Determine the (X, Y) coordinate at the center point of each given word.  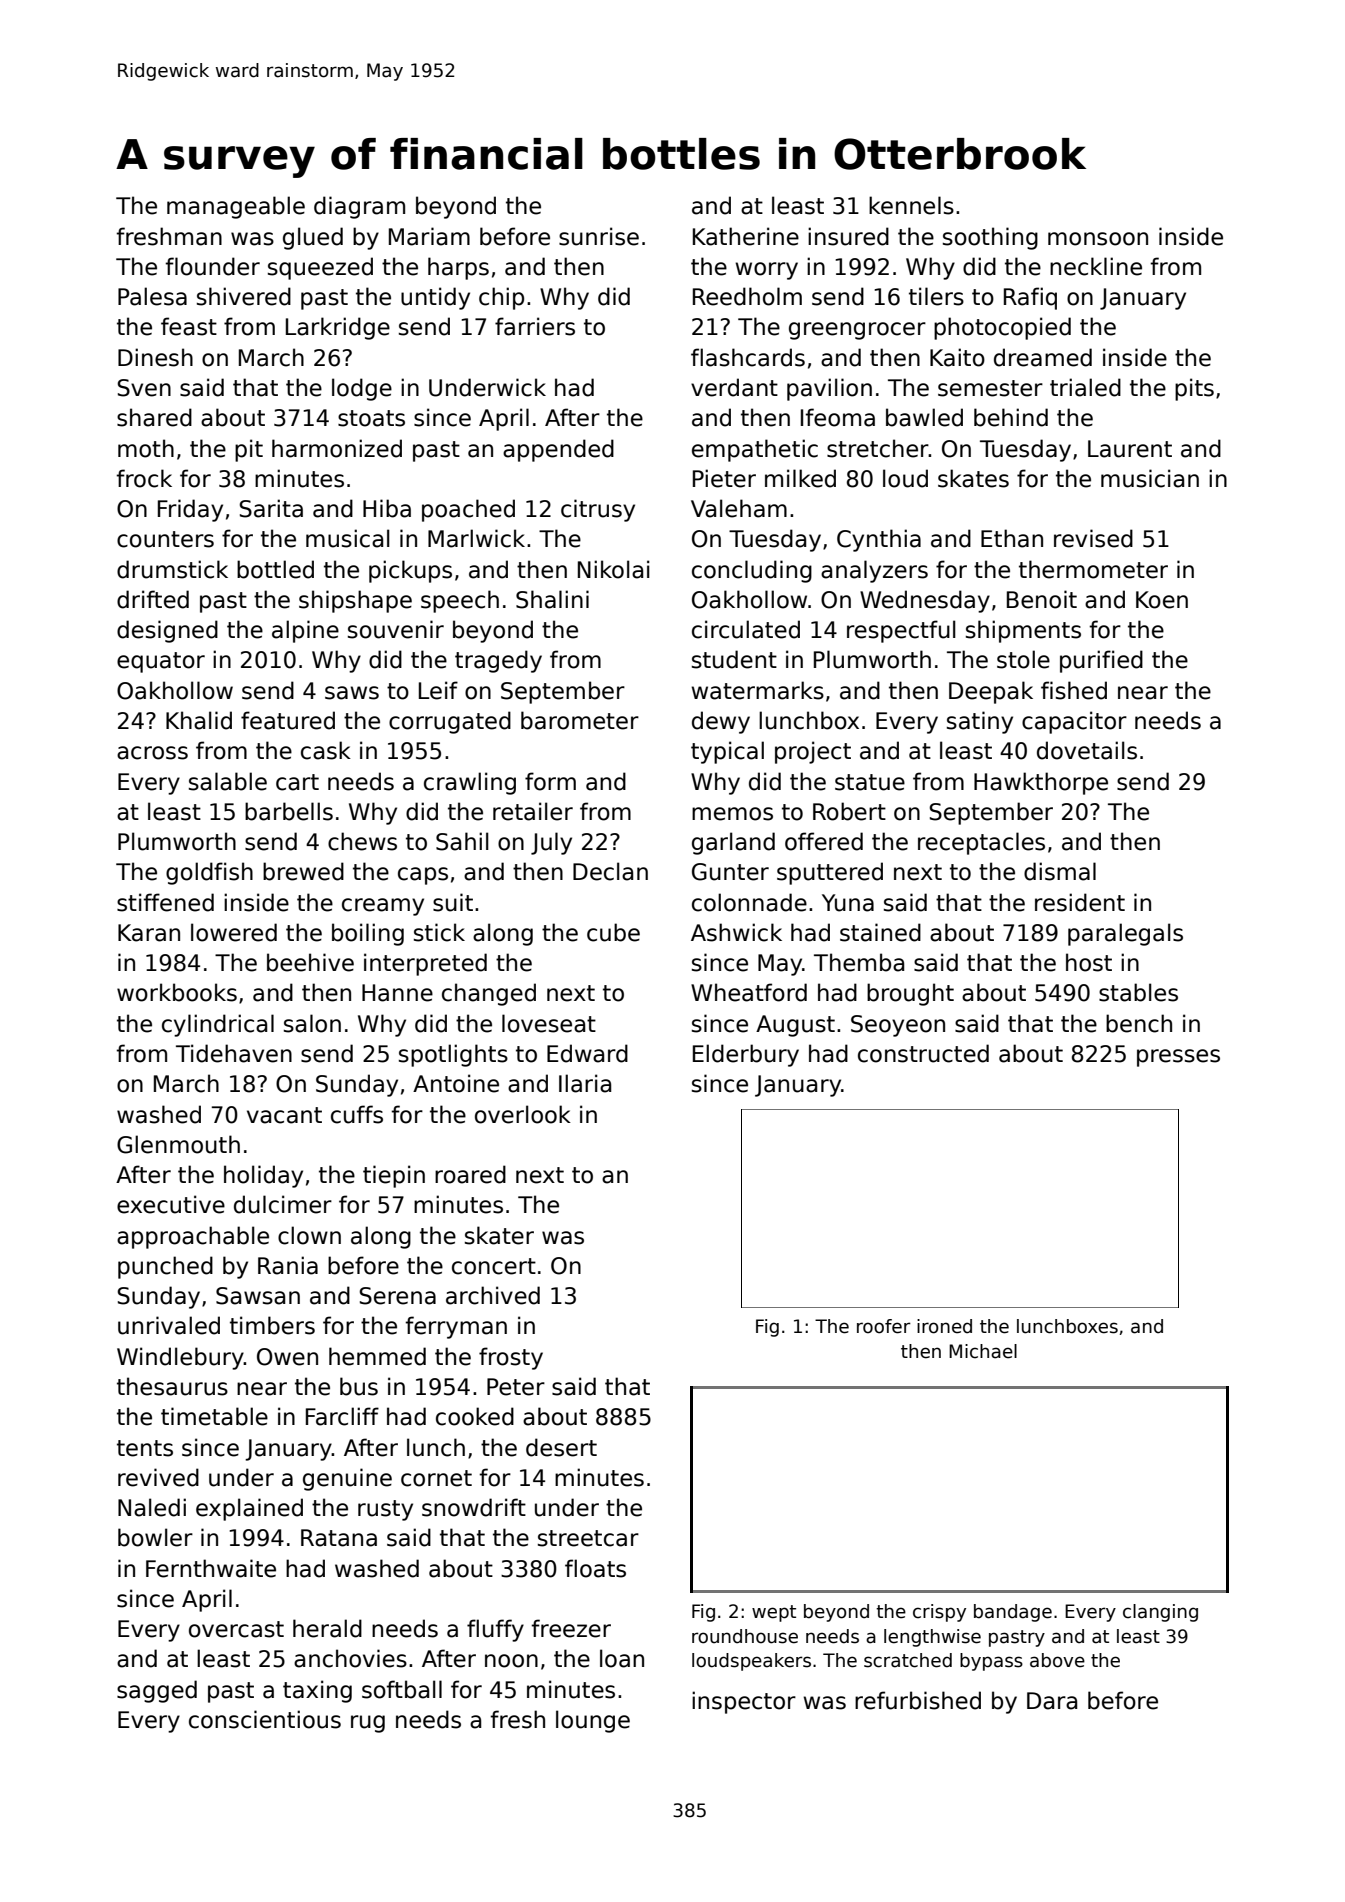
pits (1194, 389)
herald (327, 1628)
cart (297, 782)
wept (774, 1613)
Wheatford (749, 992)
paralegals (1125, 934)
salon (312, 1023)
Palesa (152, 296)
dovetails (1087, 750)
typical (727, 752)
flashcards (748, 357)
